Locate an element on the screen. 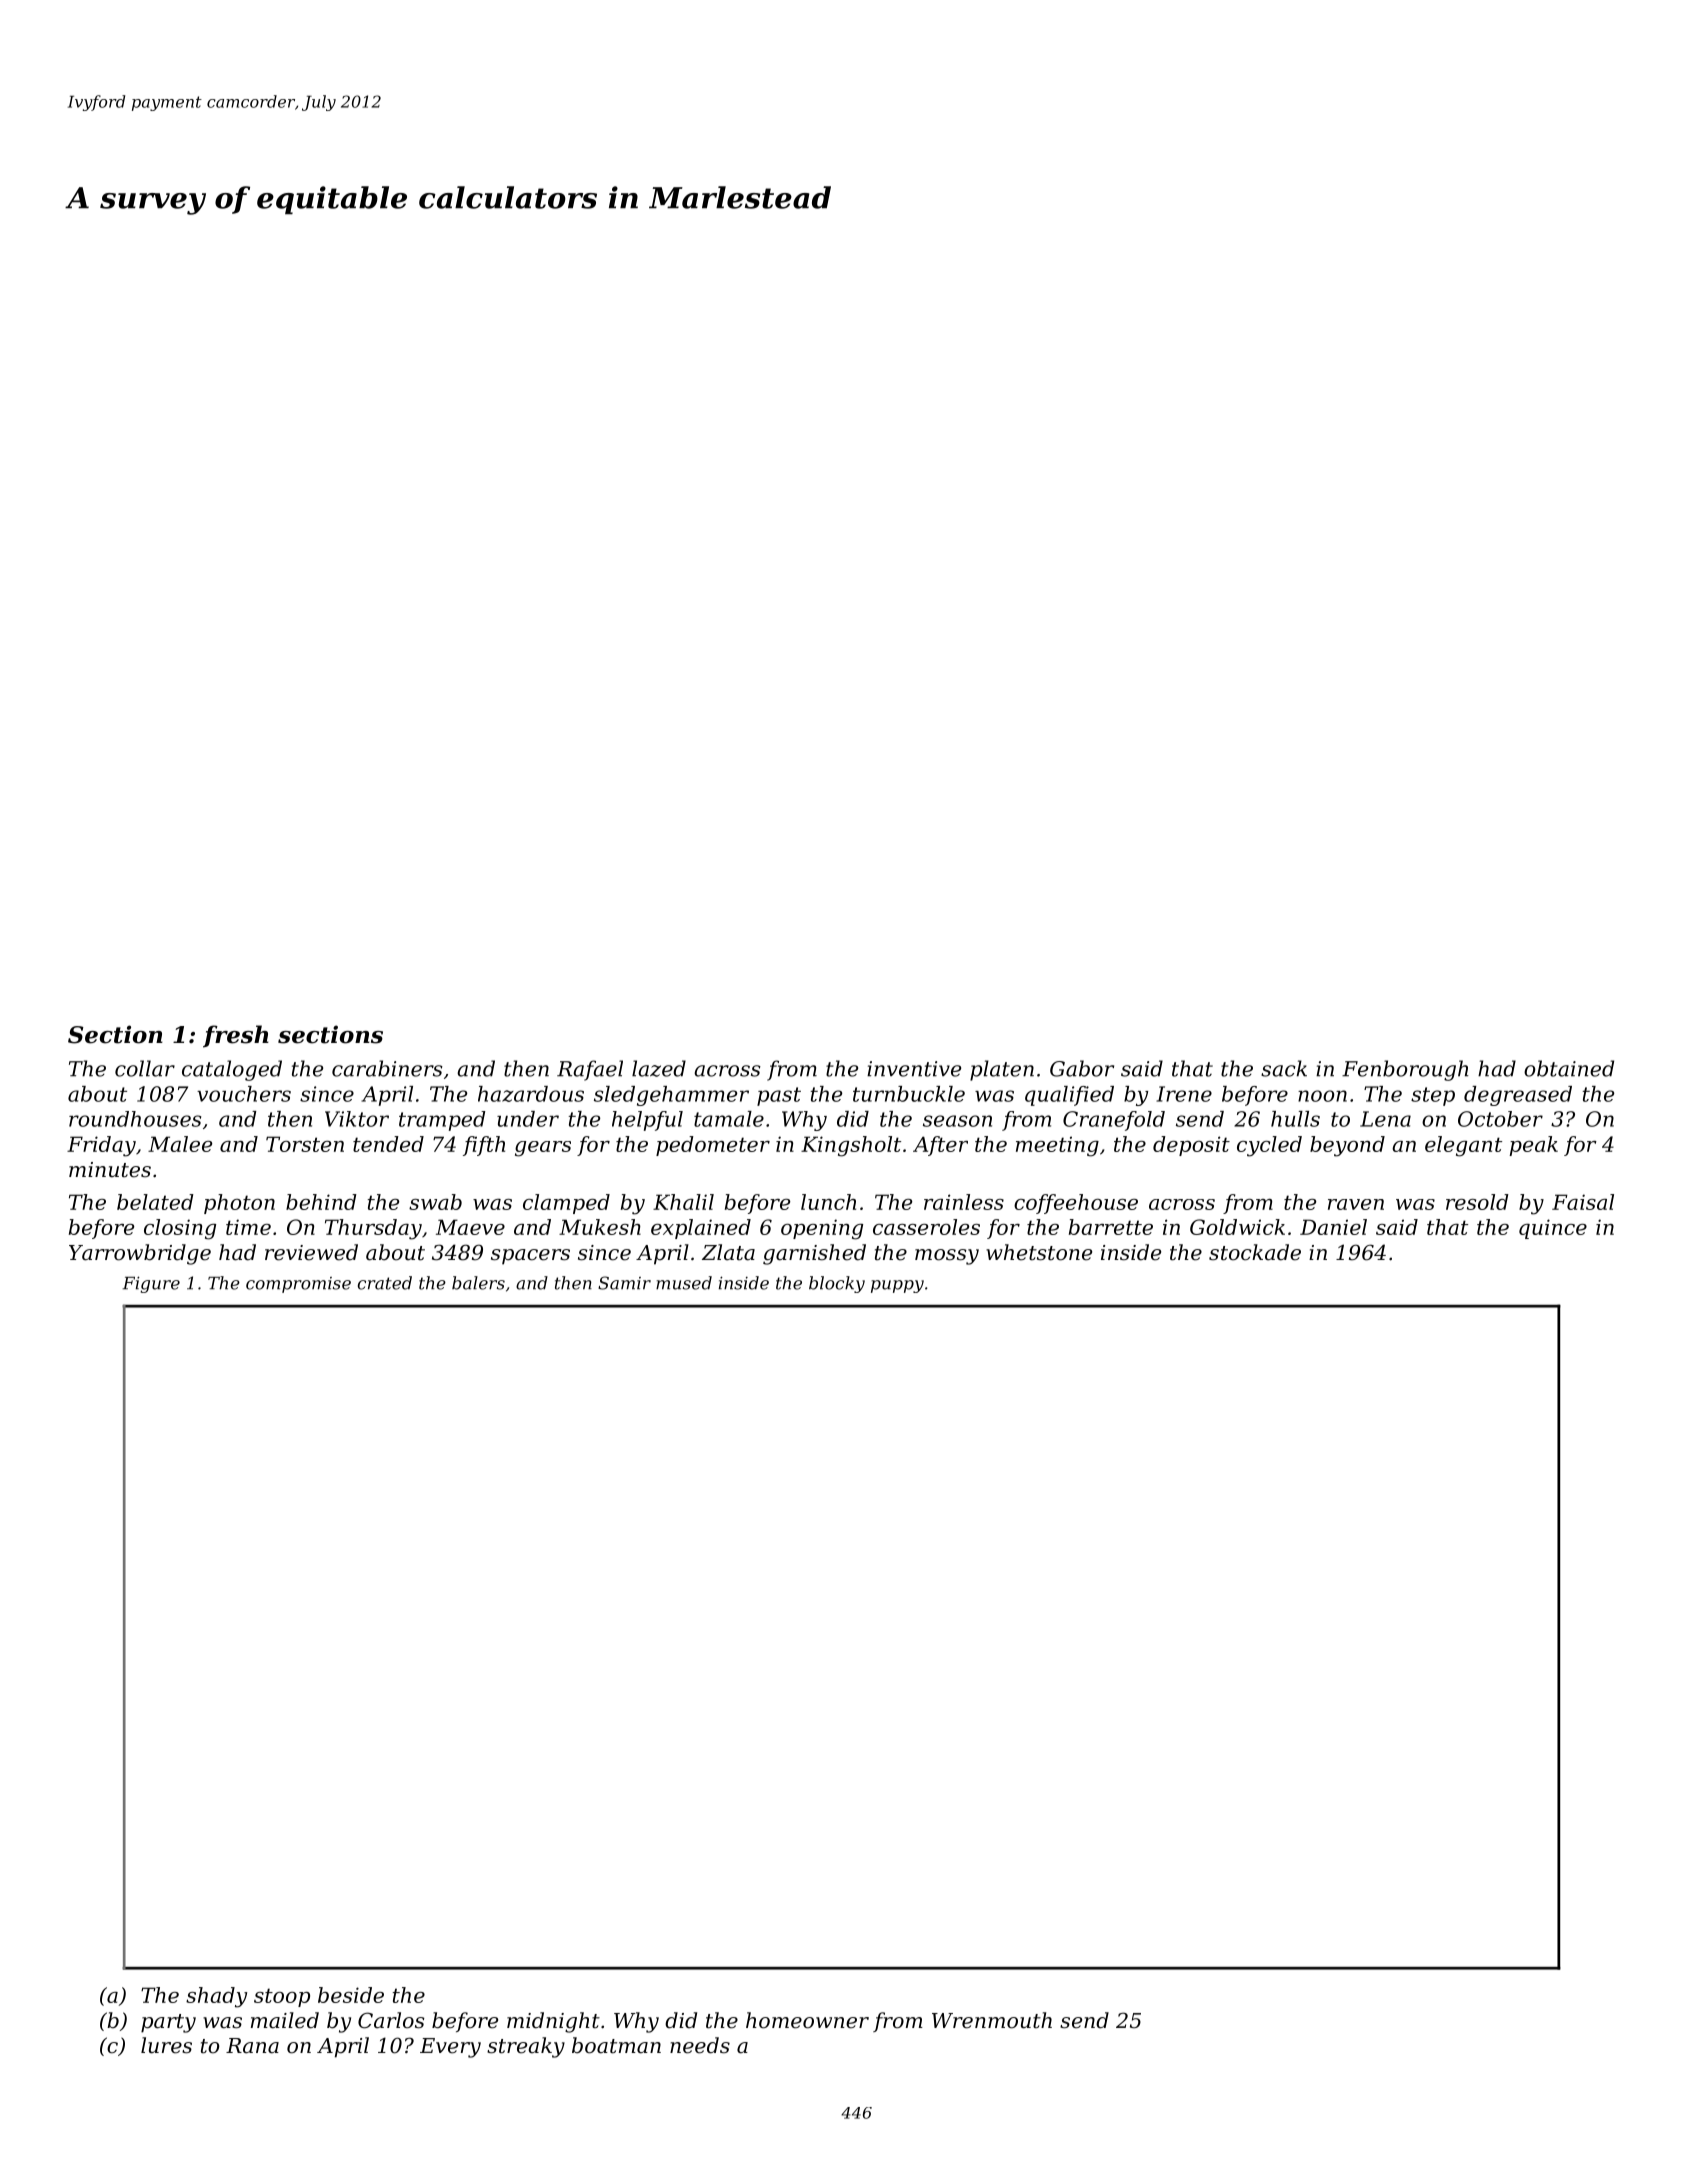 Image resolution: width=1683 pixels, height=2178 pixels. beside is located at coordinates (351, 1995).
